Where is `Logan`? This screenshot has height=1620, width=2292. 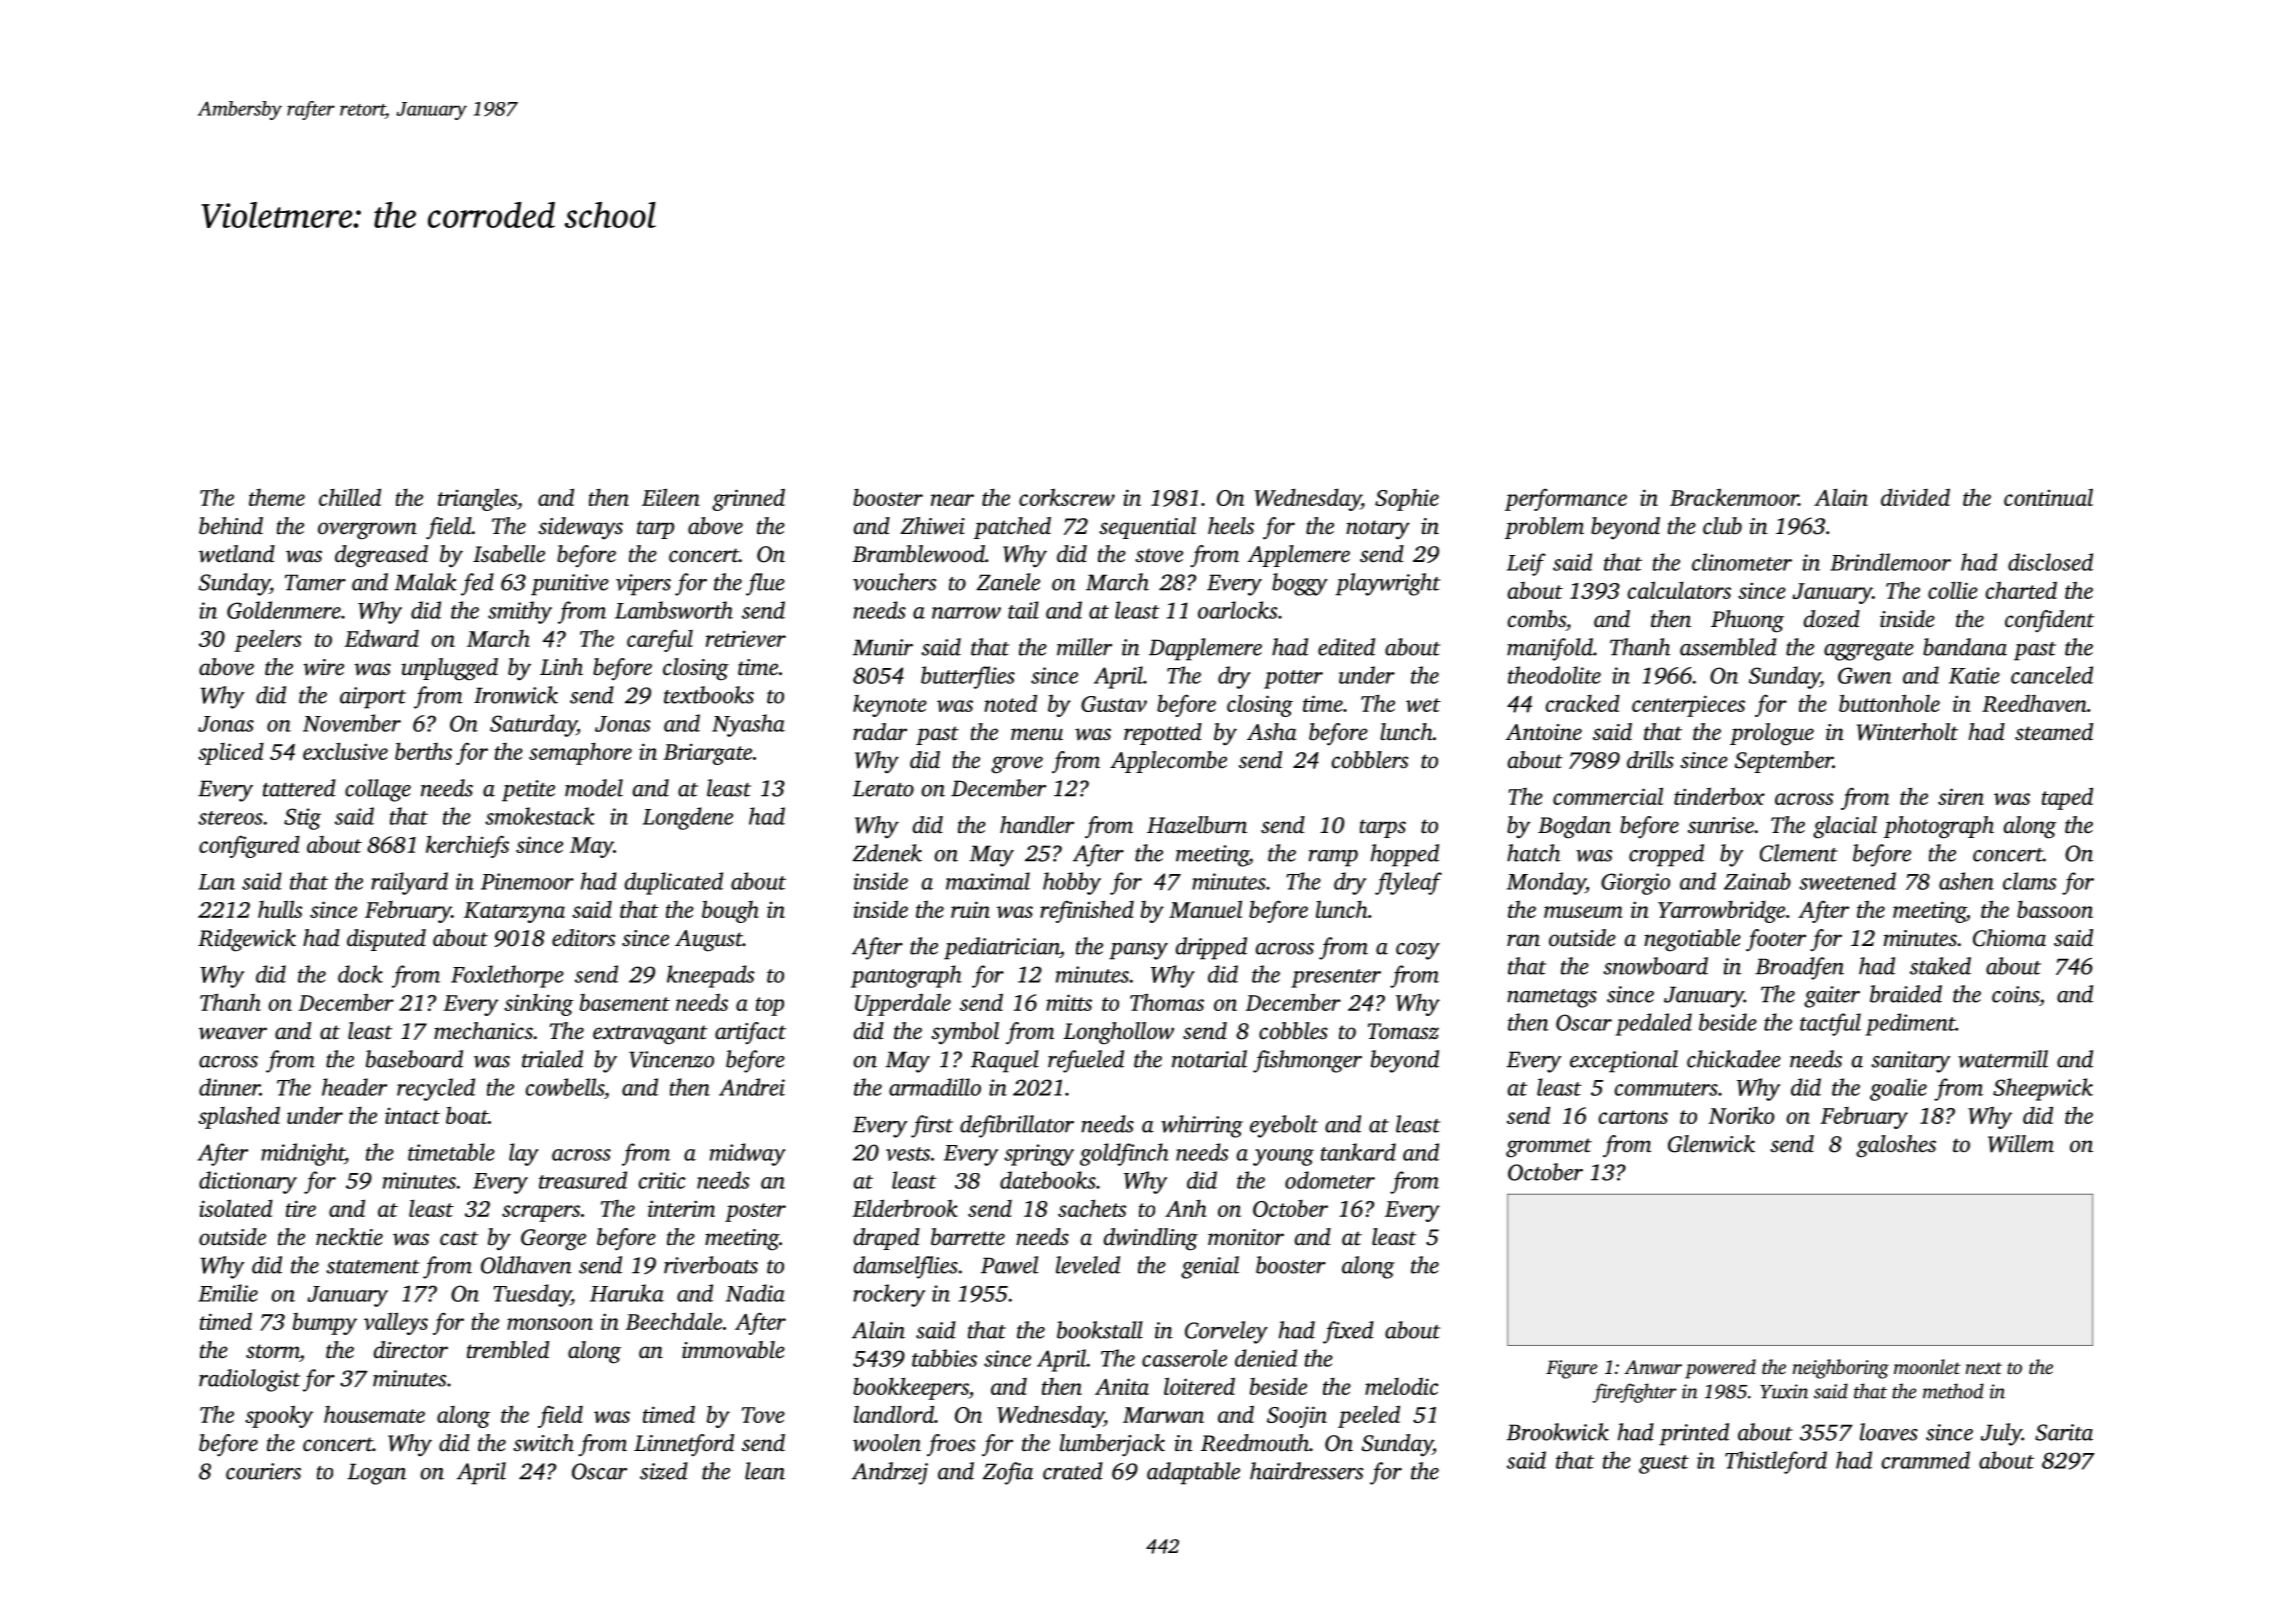 Logan is located at coordinates (376, 1474).
